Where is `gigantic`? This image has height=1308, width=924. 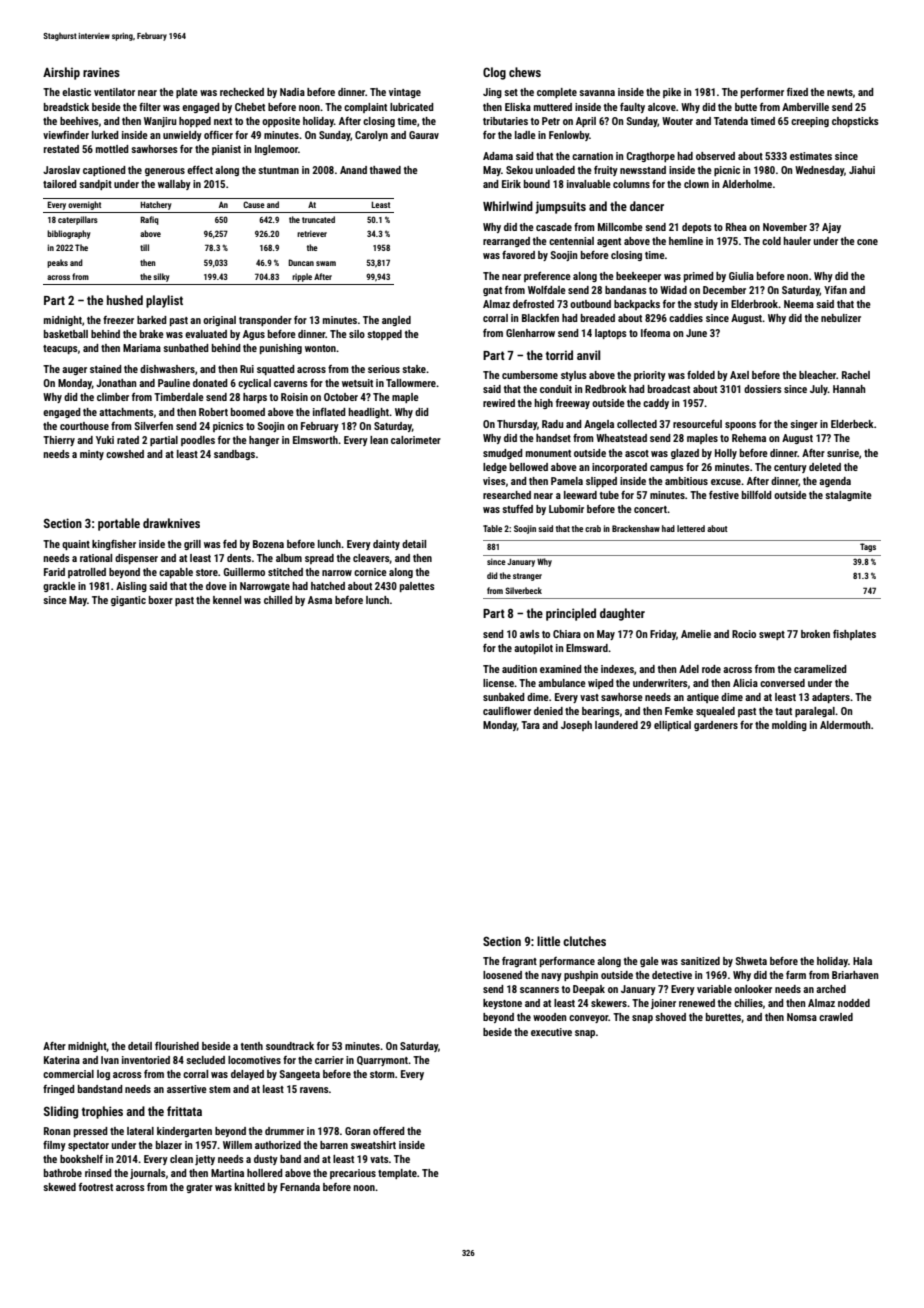 gigantic is located at coordinates (128, 601).
